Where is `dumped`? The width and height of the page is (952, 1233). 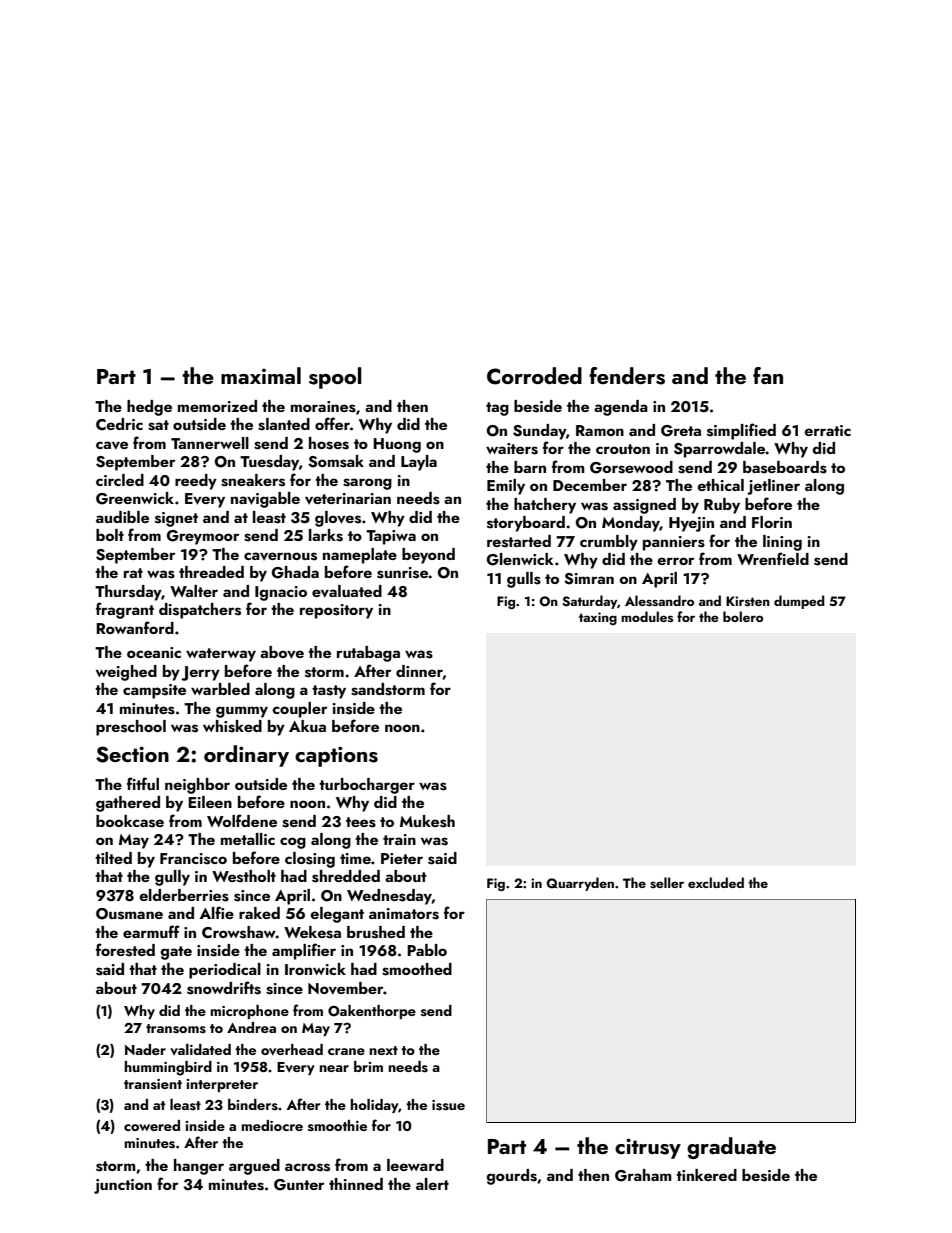 dumped is located at coordinates (799, 602).
